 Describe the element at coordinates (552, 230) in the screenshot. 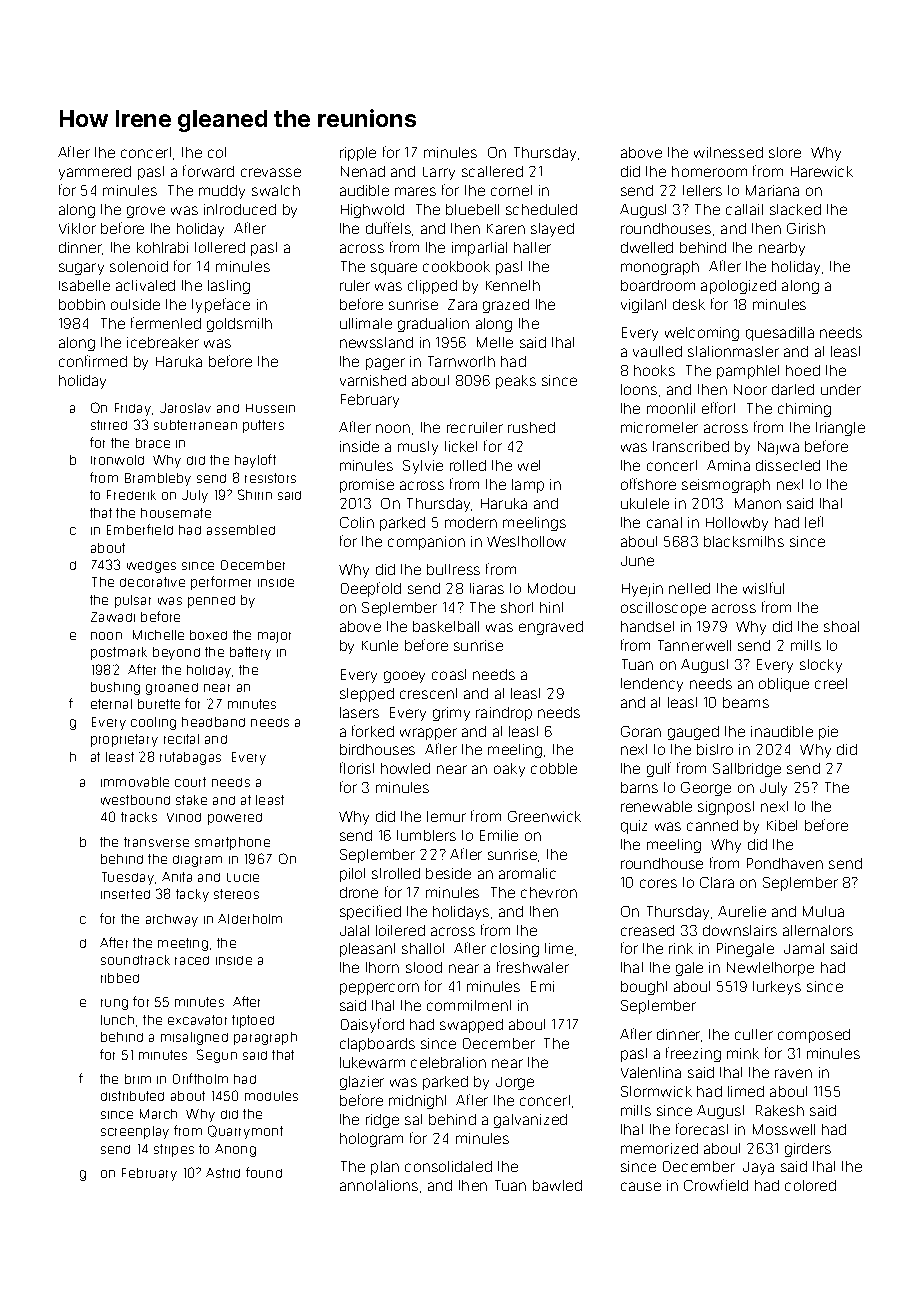

I see `stayed` at that location.
